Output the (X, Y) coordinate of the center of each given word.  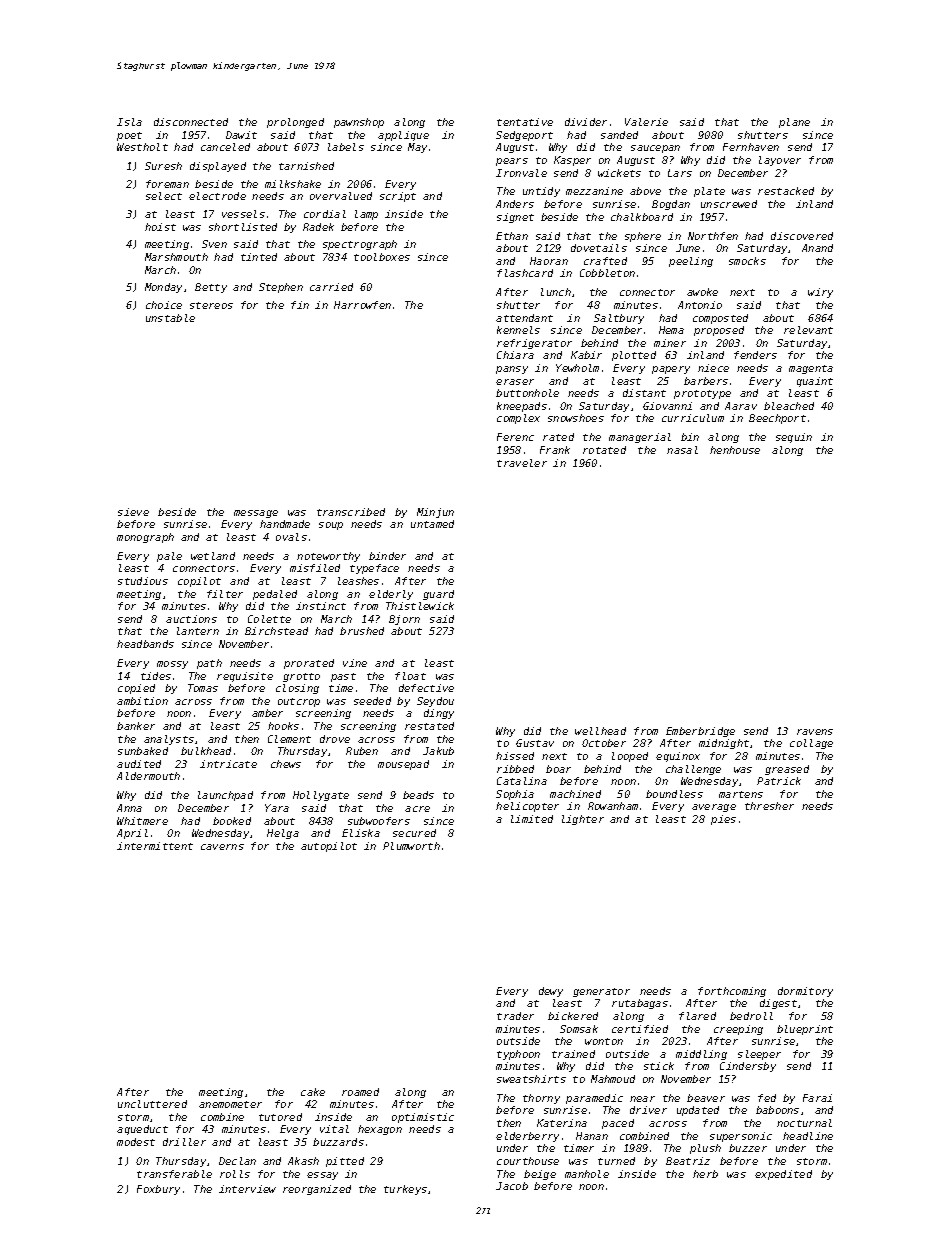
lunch (556, 292)
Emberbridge (700, 732)
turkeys (405, 1190)
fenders (755, 355)
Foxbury (158, 1190)
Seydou (435, 702)
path (209, 664)
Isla (129, 122)
